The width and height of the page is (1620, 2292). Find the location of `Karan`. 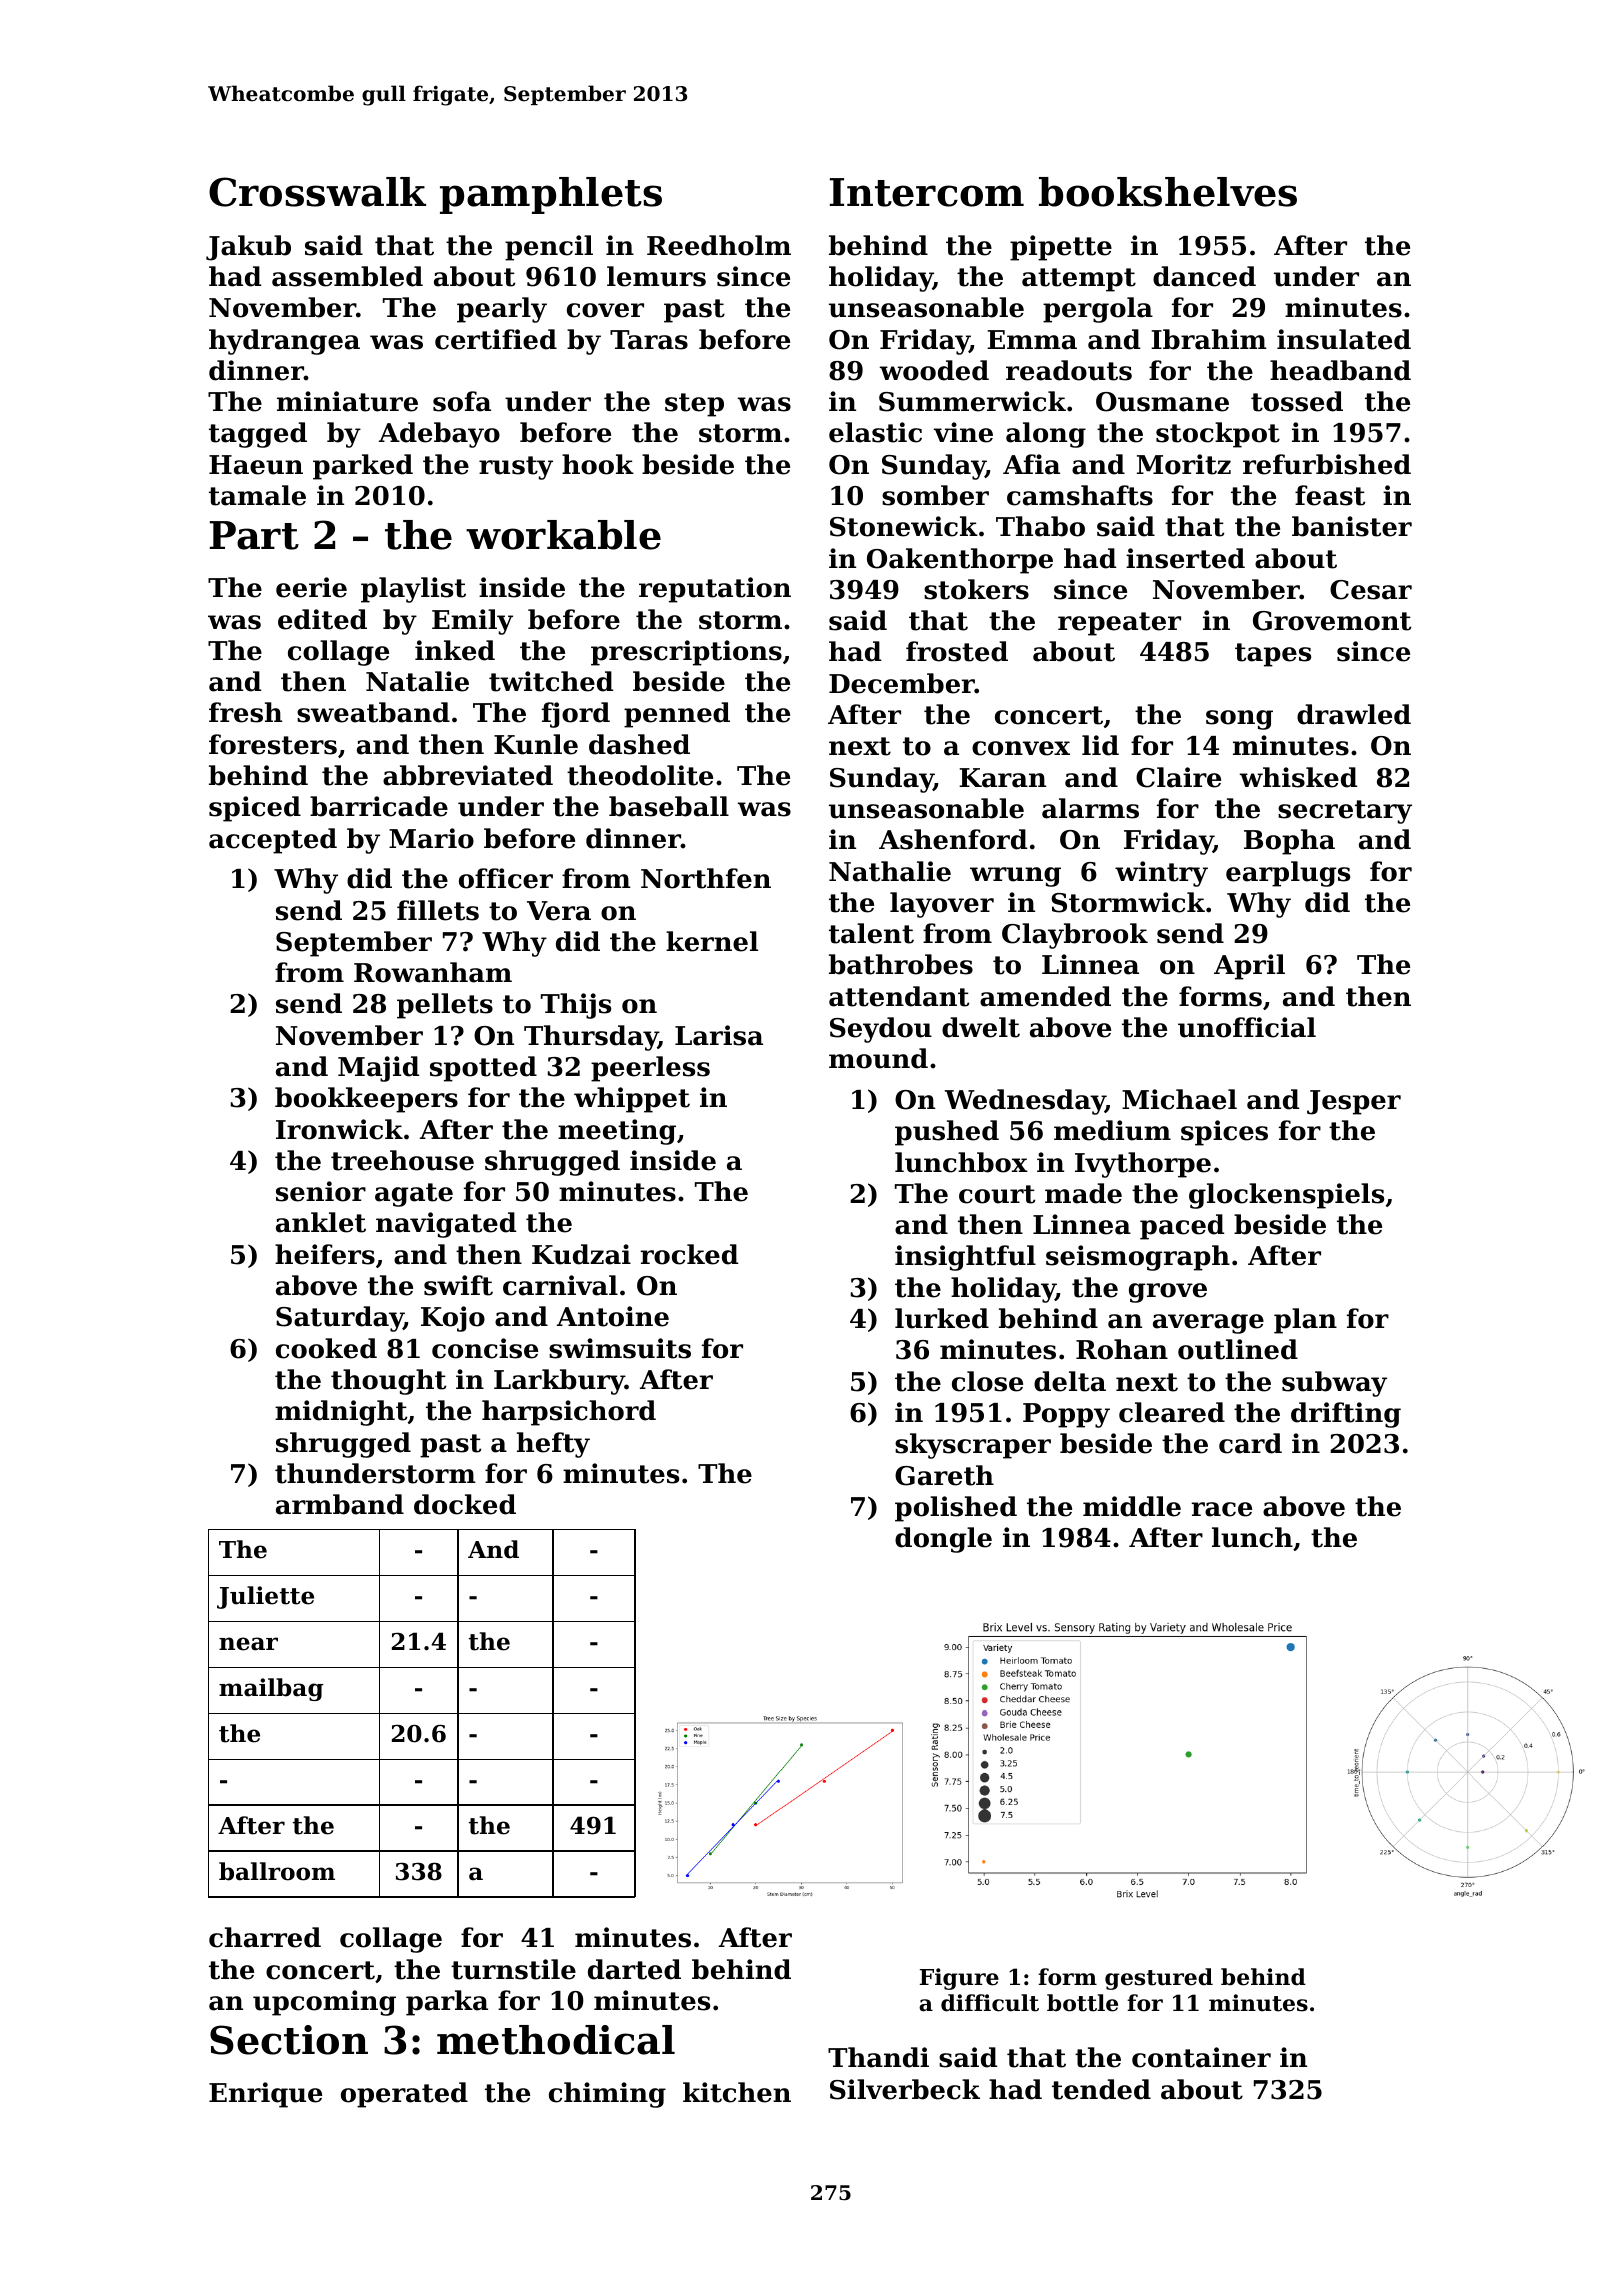

Karan is located at coordinates (1002, 778).
